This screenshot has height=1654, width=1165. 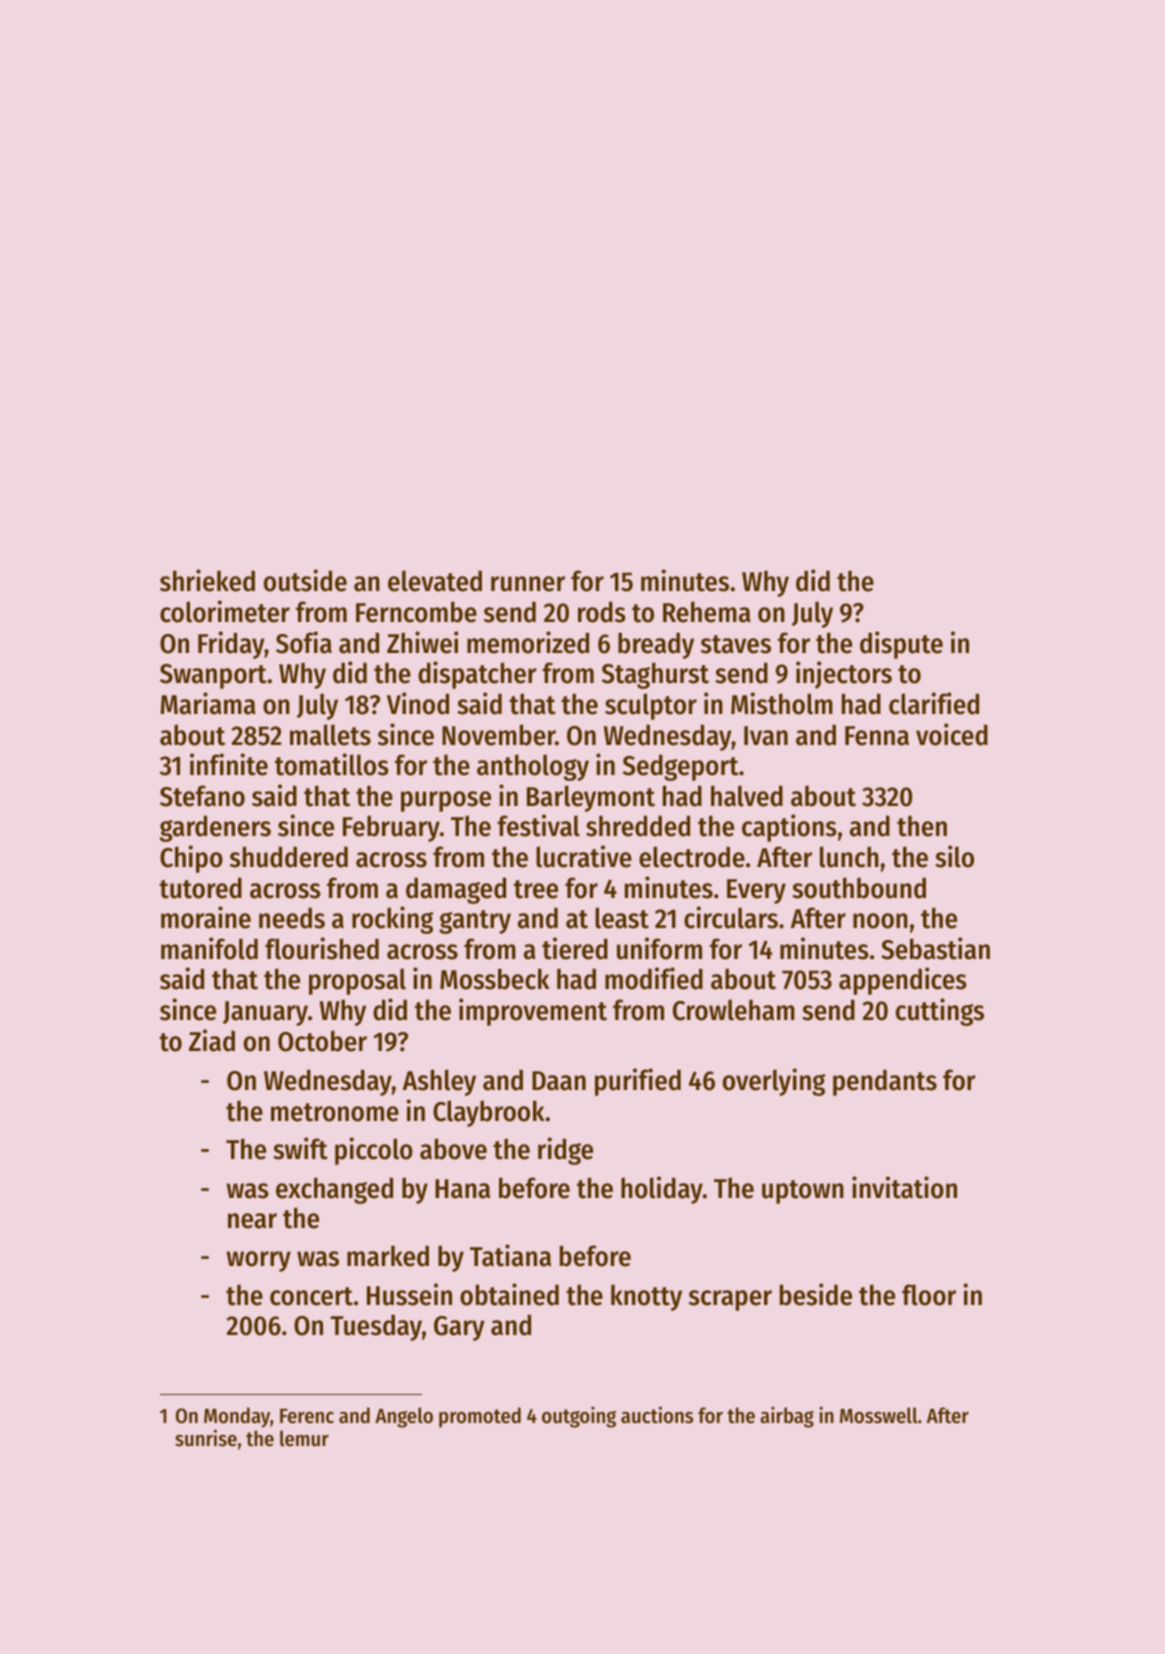 What do you see at coordinates (816, 1294) in the screenshot?
I see `beside` at bounding box center [816, 1294].
